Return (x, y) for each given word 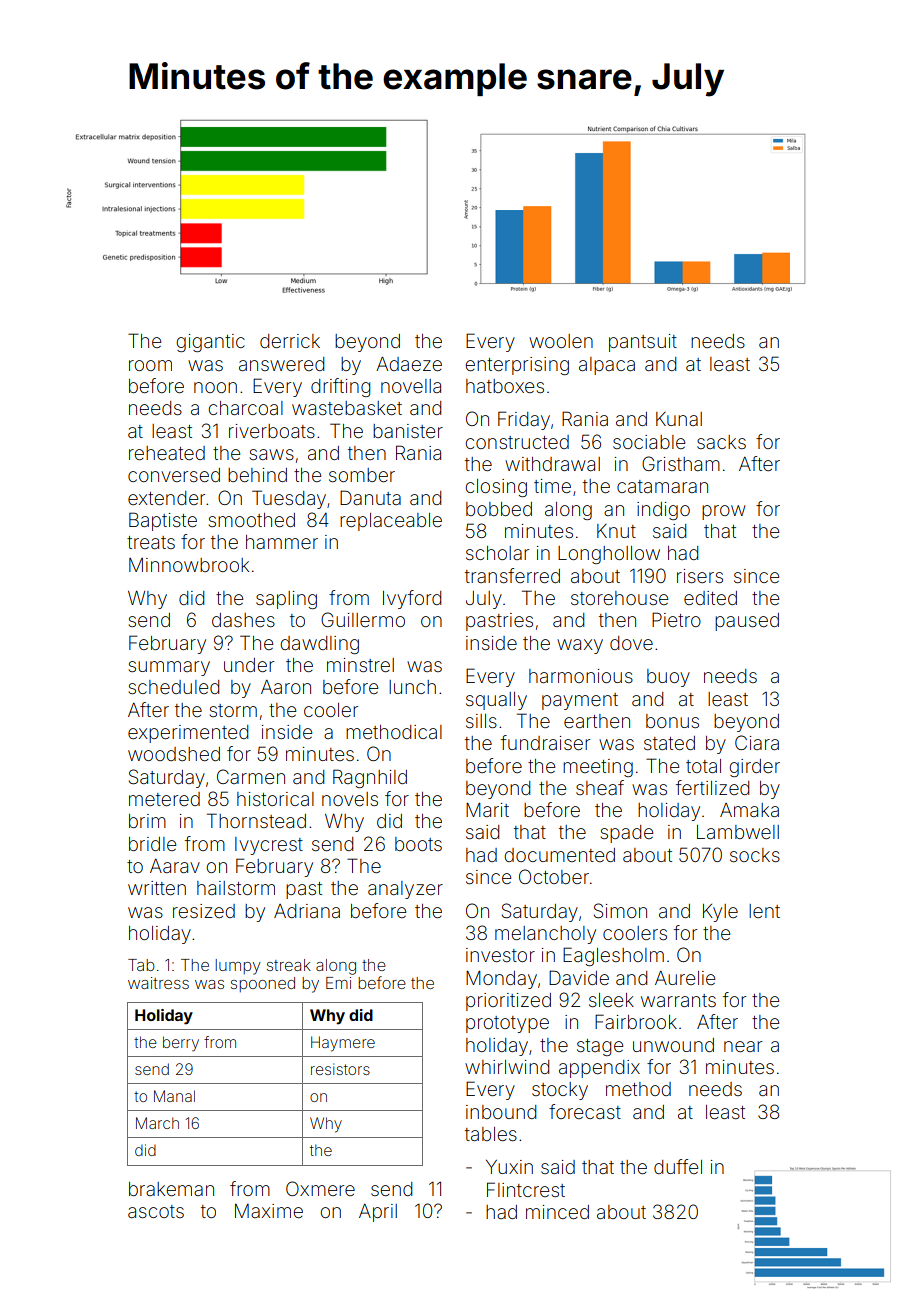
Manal (174, 1096)
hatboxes (505, 386)
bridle (152, 844)
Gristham (681, 463)
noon (215, 387)
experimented (188, 734)
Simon (620, 910)
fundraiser (545, 742)
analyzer (405, 890)
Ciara (757, 742)
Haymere (343, 1044)
